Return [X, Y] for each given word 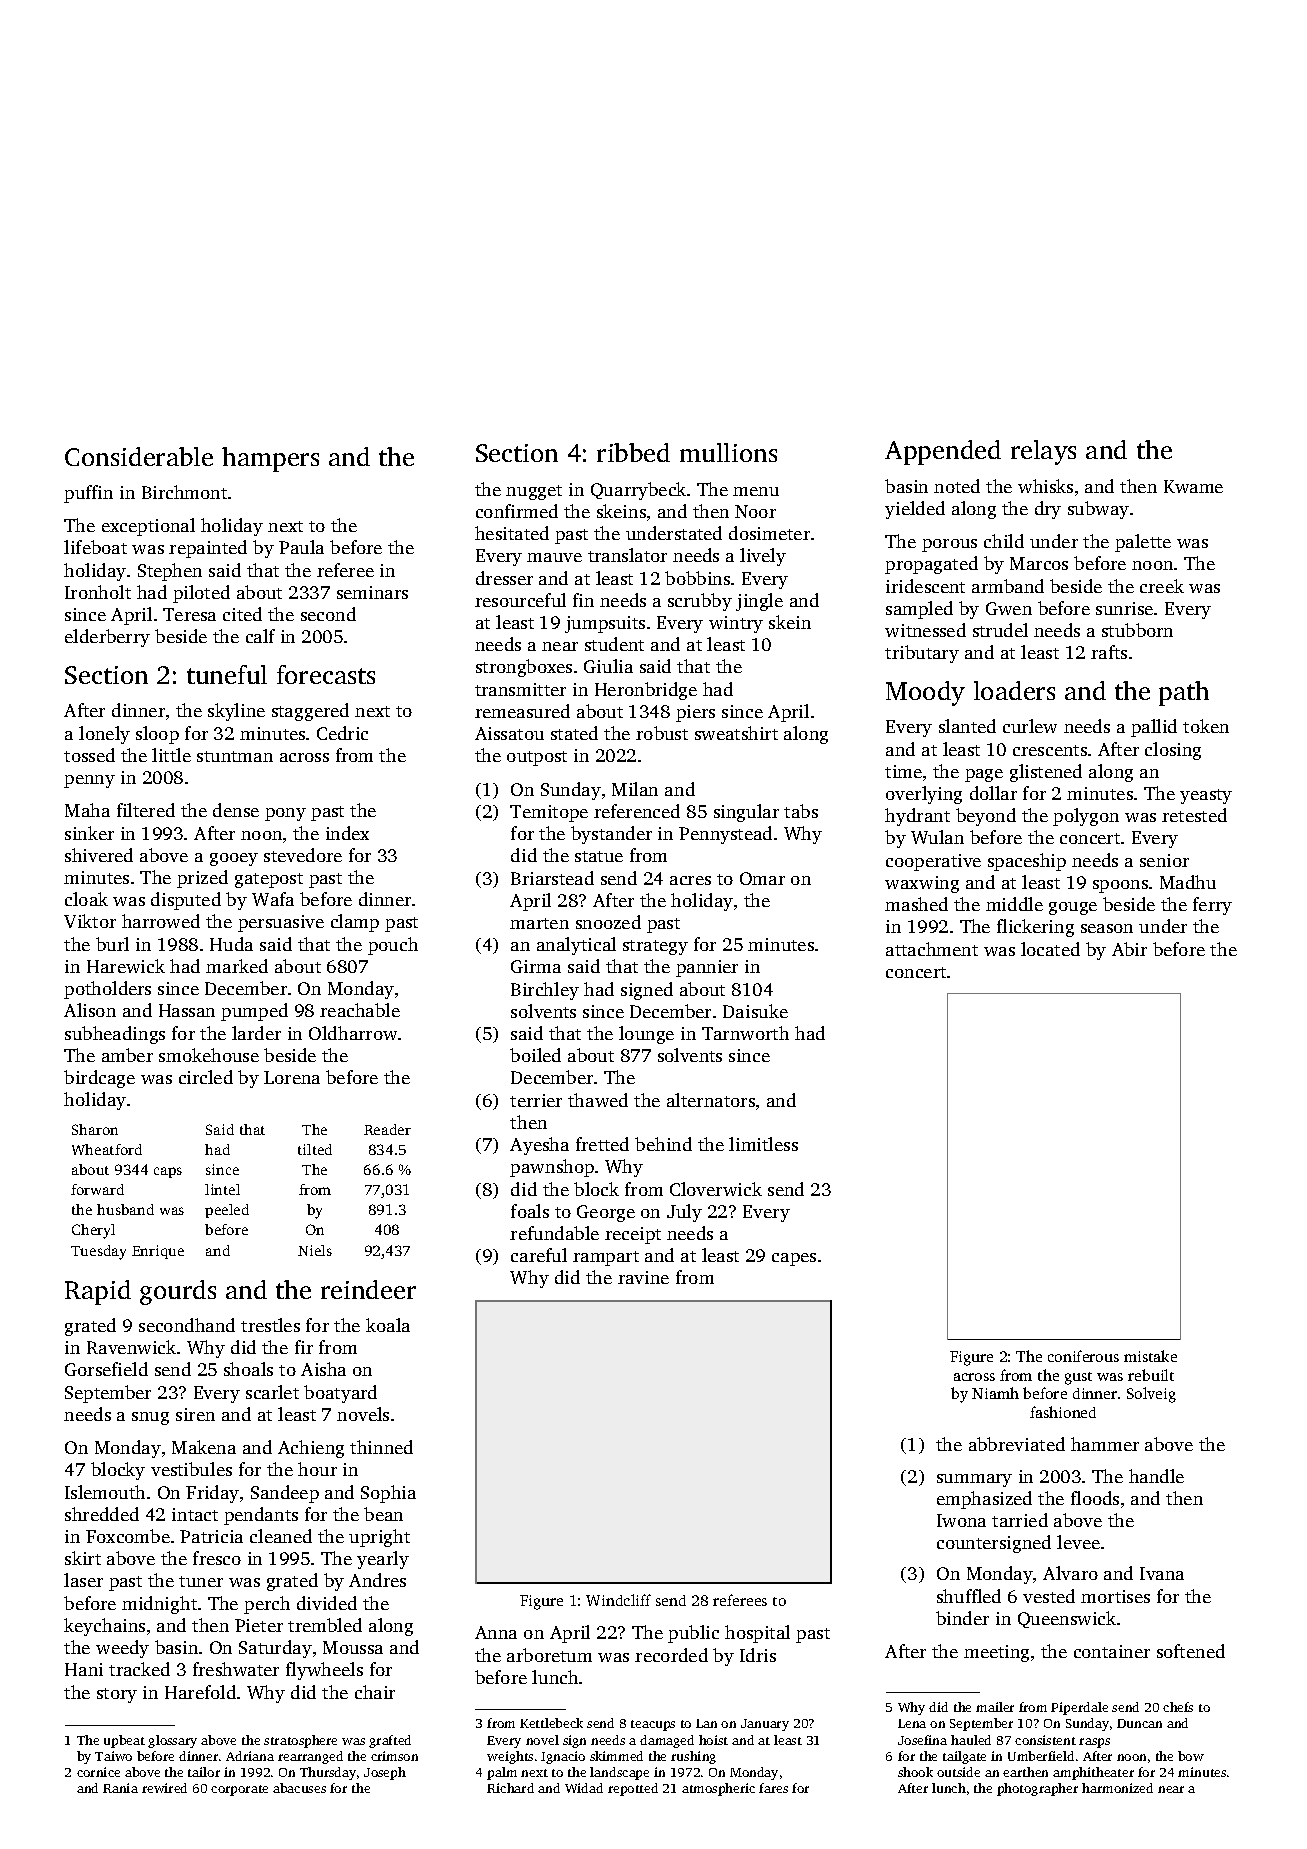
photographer [1037, 1789]
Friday [212, 1494]
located [1050, 949]
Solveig [1151, 1395]
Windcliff [618, 1600]
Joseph [385, 1773]
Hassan [187, 1010]
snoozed [608, 922]
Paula [301, 547]
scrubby [700, 602]
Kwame [1193, 486]
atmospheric [718, 1789]
